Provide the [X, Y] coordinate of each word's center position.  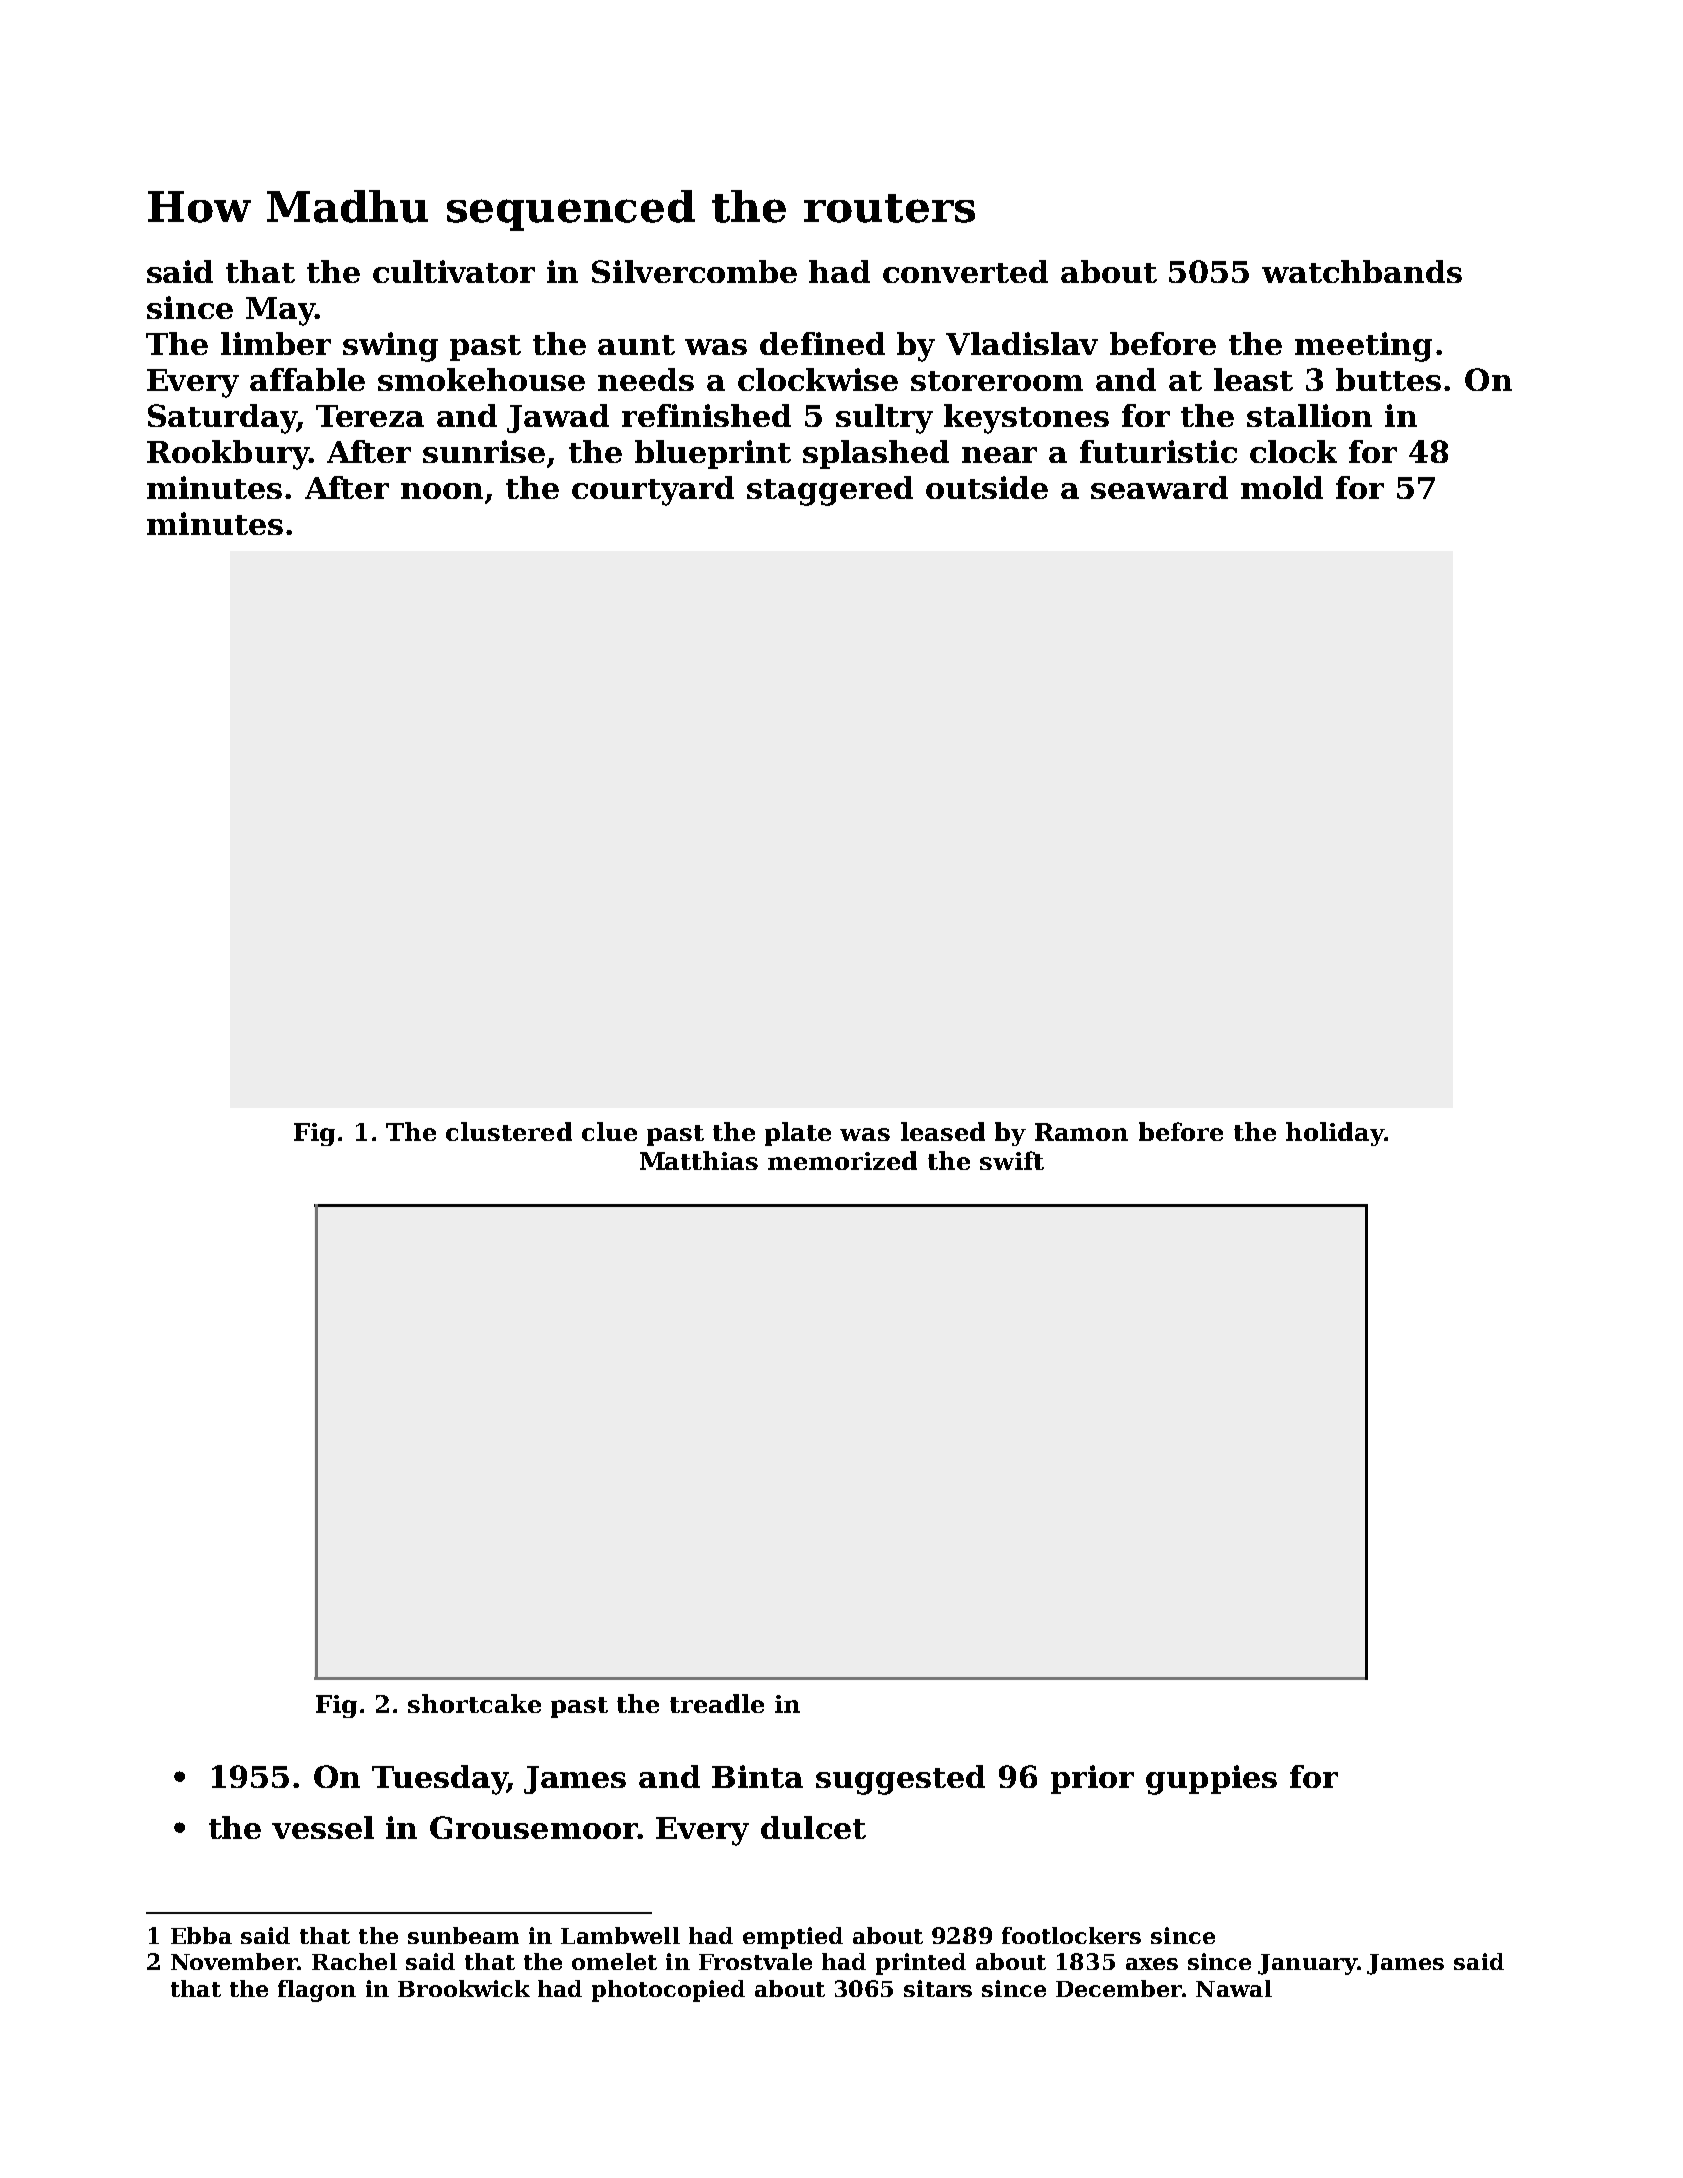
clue [609, 1131]
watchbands [1362, 271]
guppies [1211, 1780]
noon [442, 491]
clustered [509, 1131]
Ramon [1081, 1132]
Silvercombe [694, 271]
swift [1012, 1160]
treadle [717, 1703]
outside [987, 487]
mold [1282, 487]
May [280, 311]
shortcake [474, 1703]
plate [798, 1134]
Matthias [699, 1160]
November [234, 1961]
